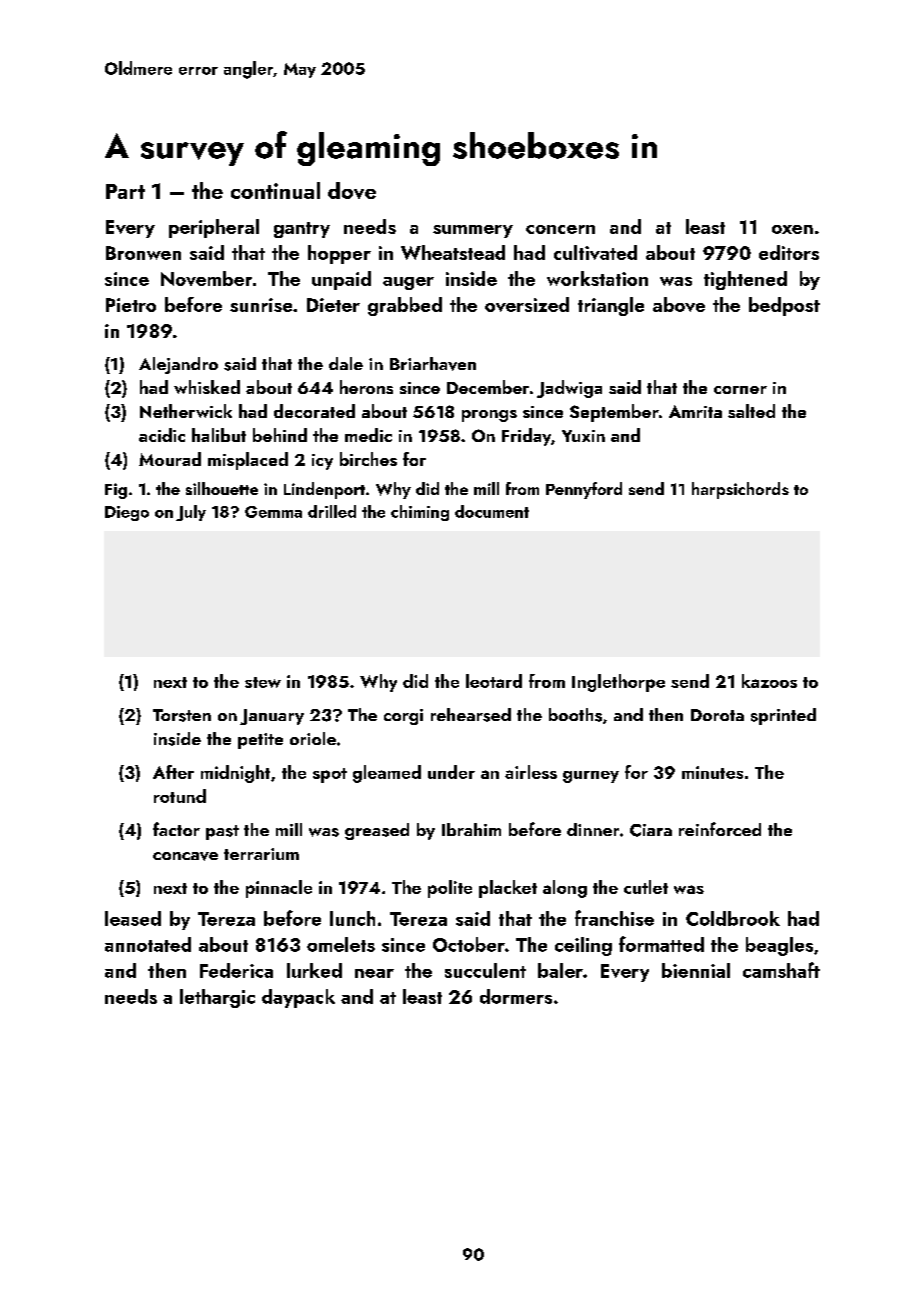 Image resolution: width=924 pixels, height=1314 pixels. Describe the element at coordinates (569, 389) in the image. I see `Jadwiga` at that location.
